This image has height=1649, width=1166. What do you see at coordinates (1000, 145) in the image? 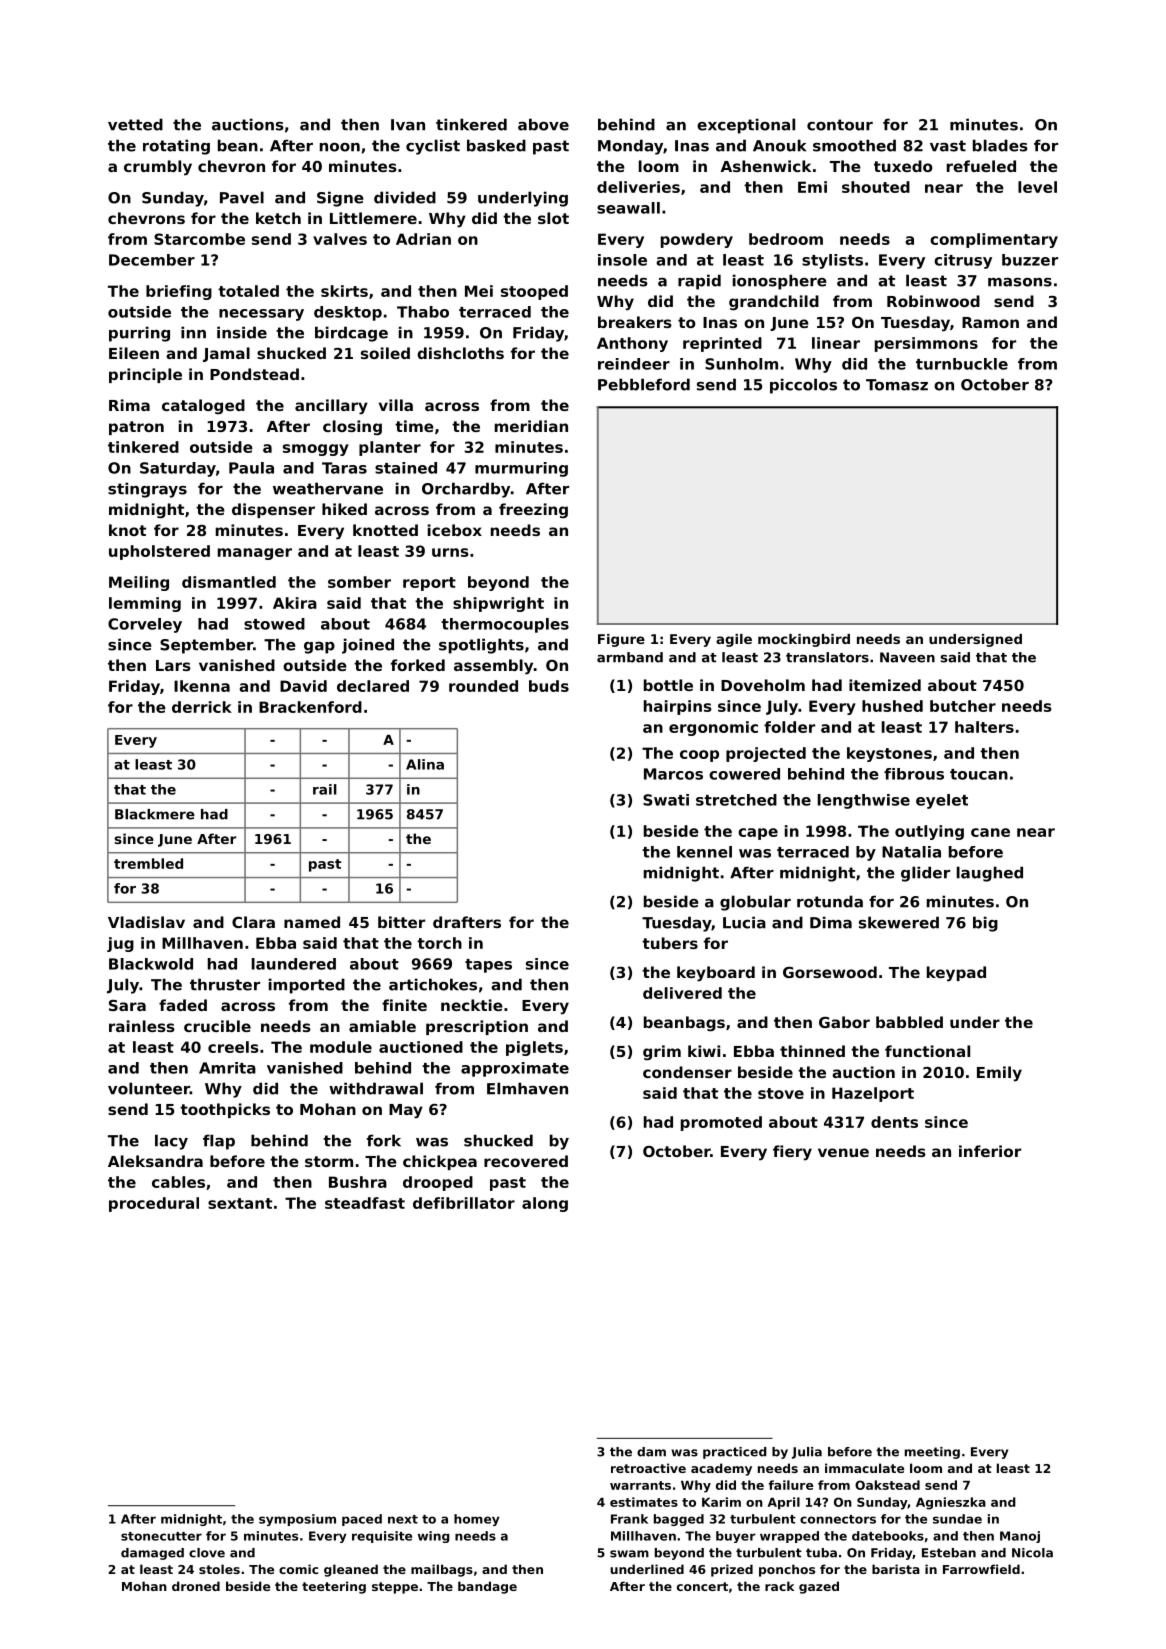
I see `blades` at bounding box center [1000, 145].
